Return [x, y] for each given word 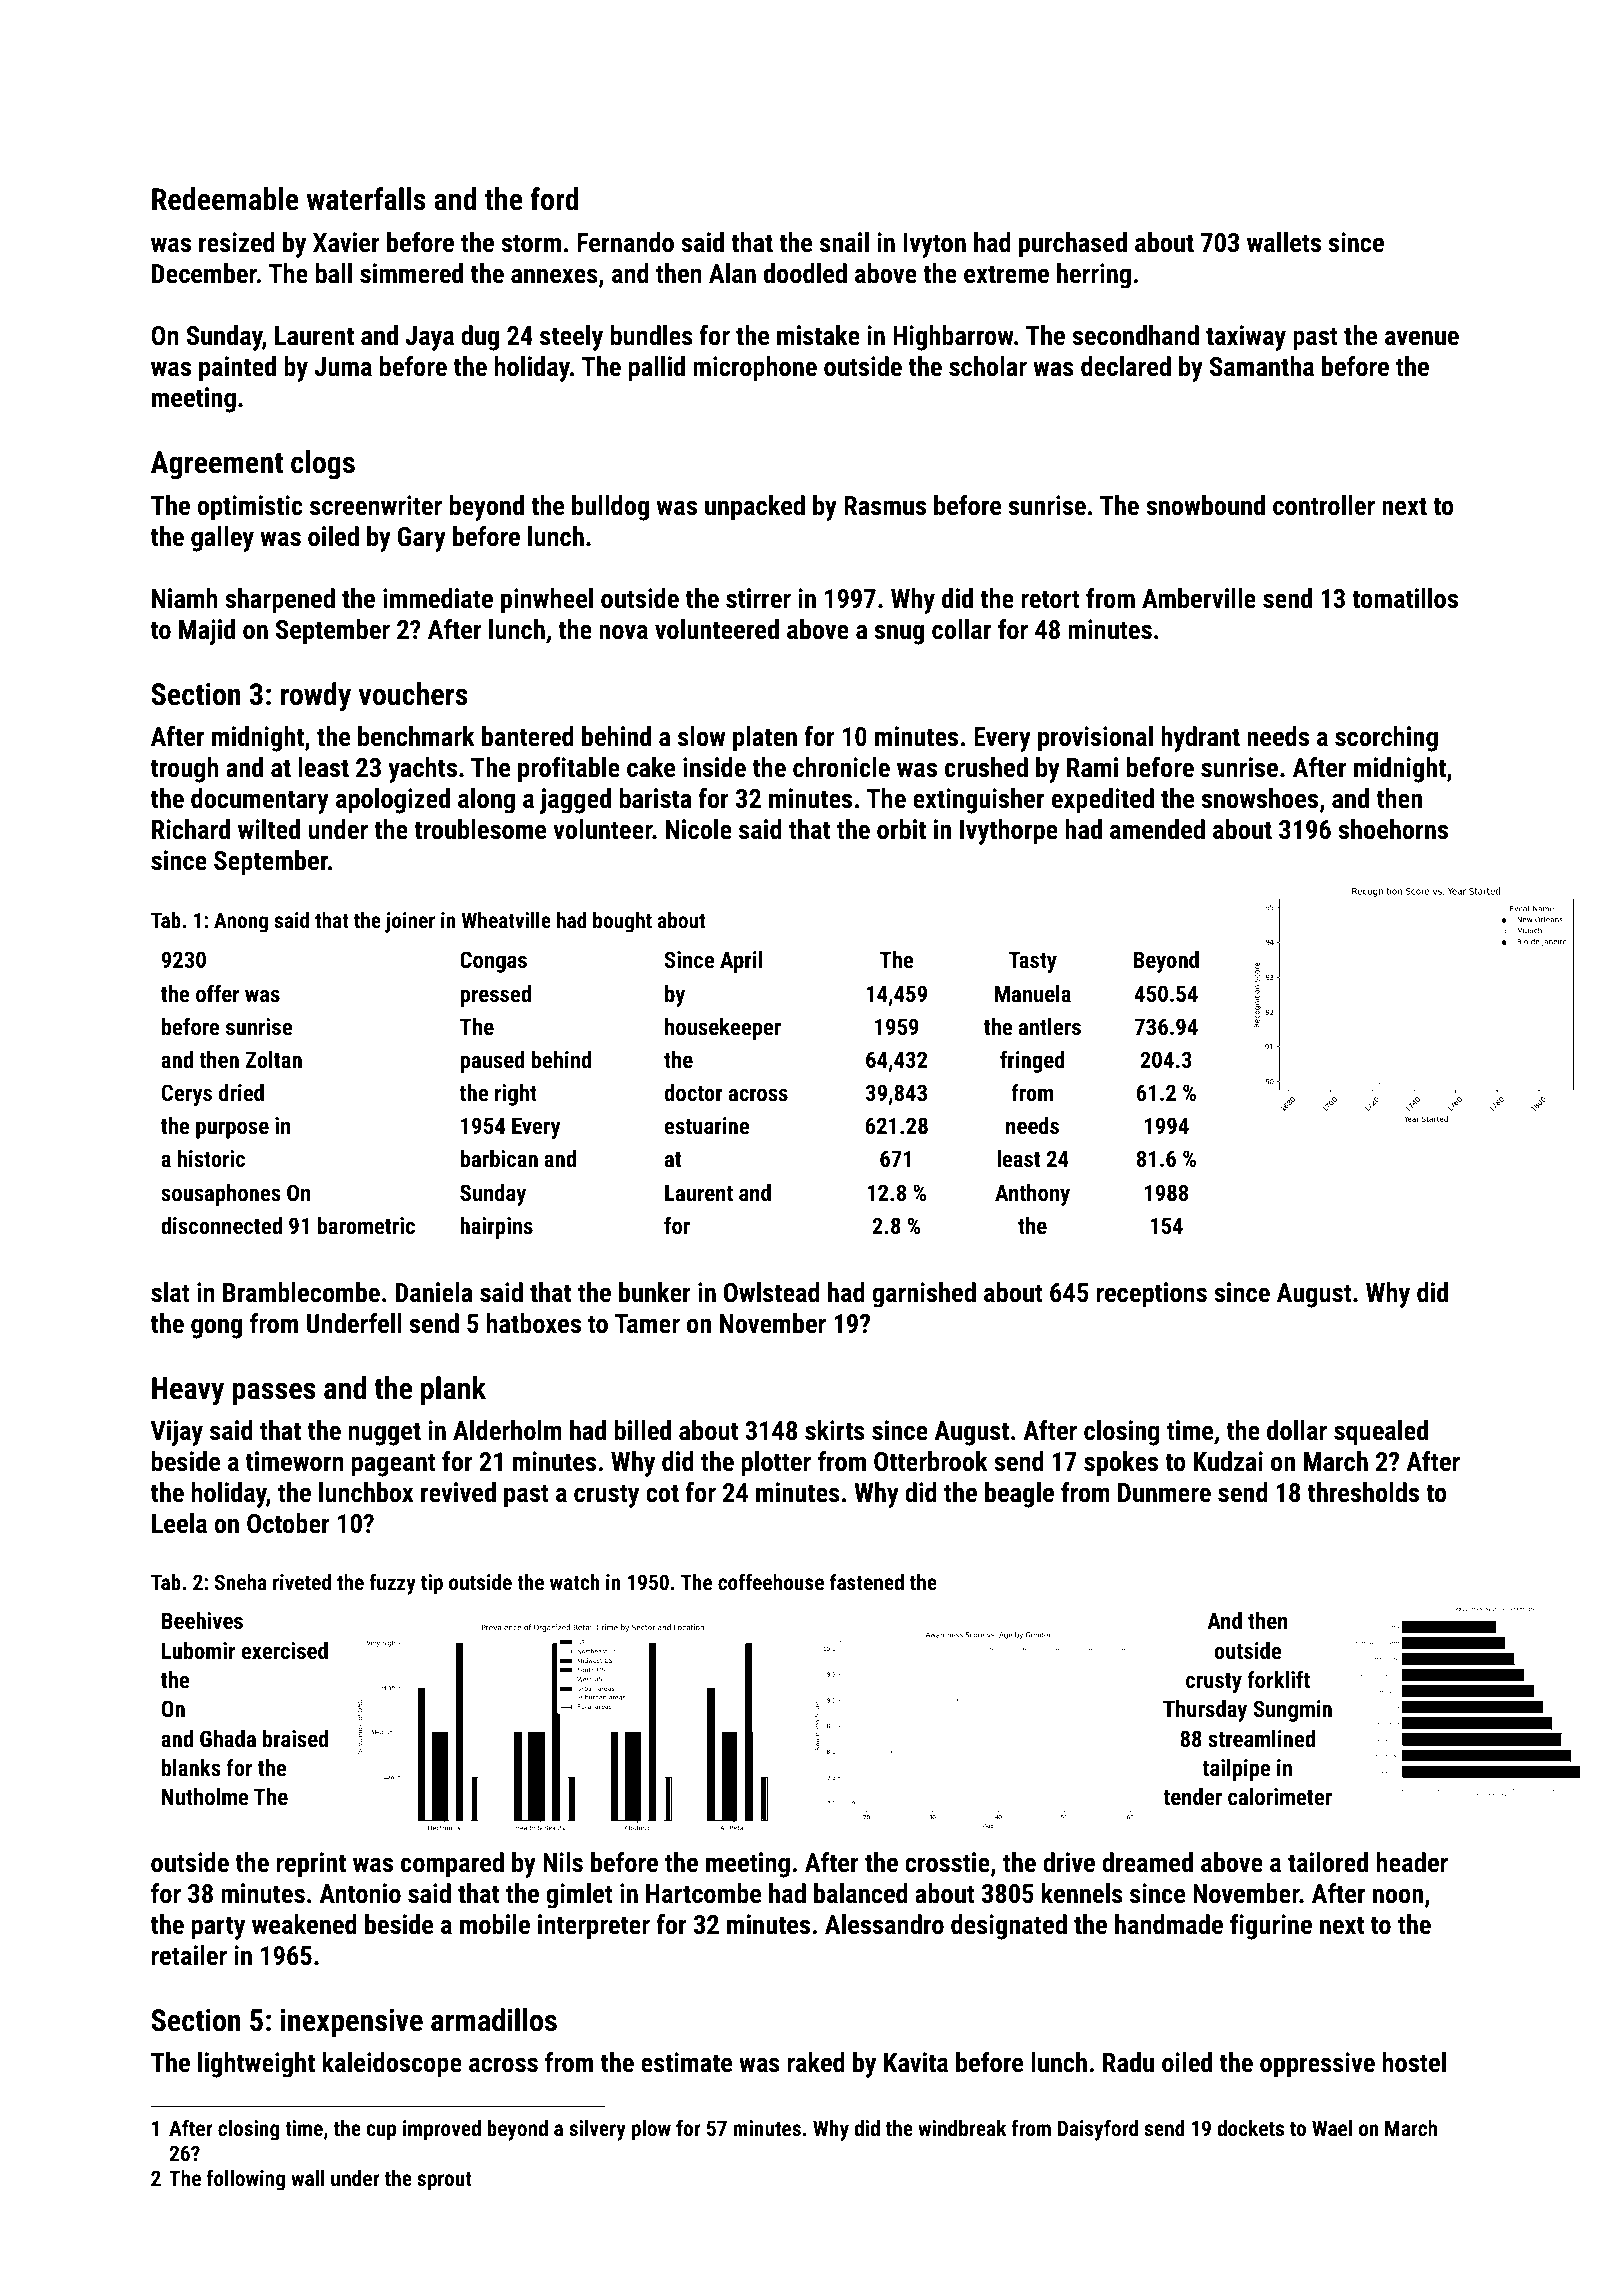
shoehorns [1393, 829]
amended [1157, 829]
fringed [1032, 1061]
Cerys [187, 1095]
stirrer [758, 598]
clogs [323, 465]
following [245, 2180]
